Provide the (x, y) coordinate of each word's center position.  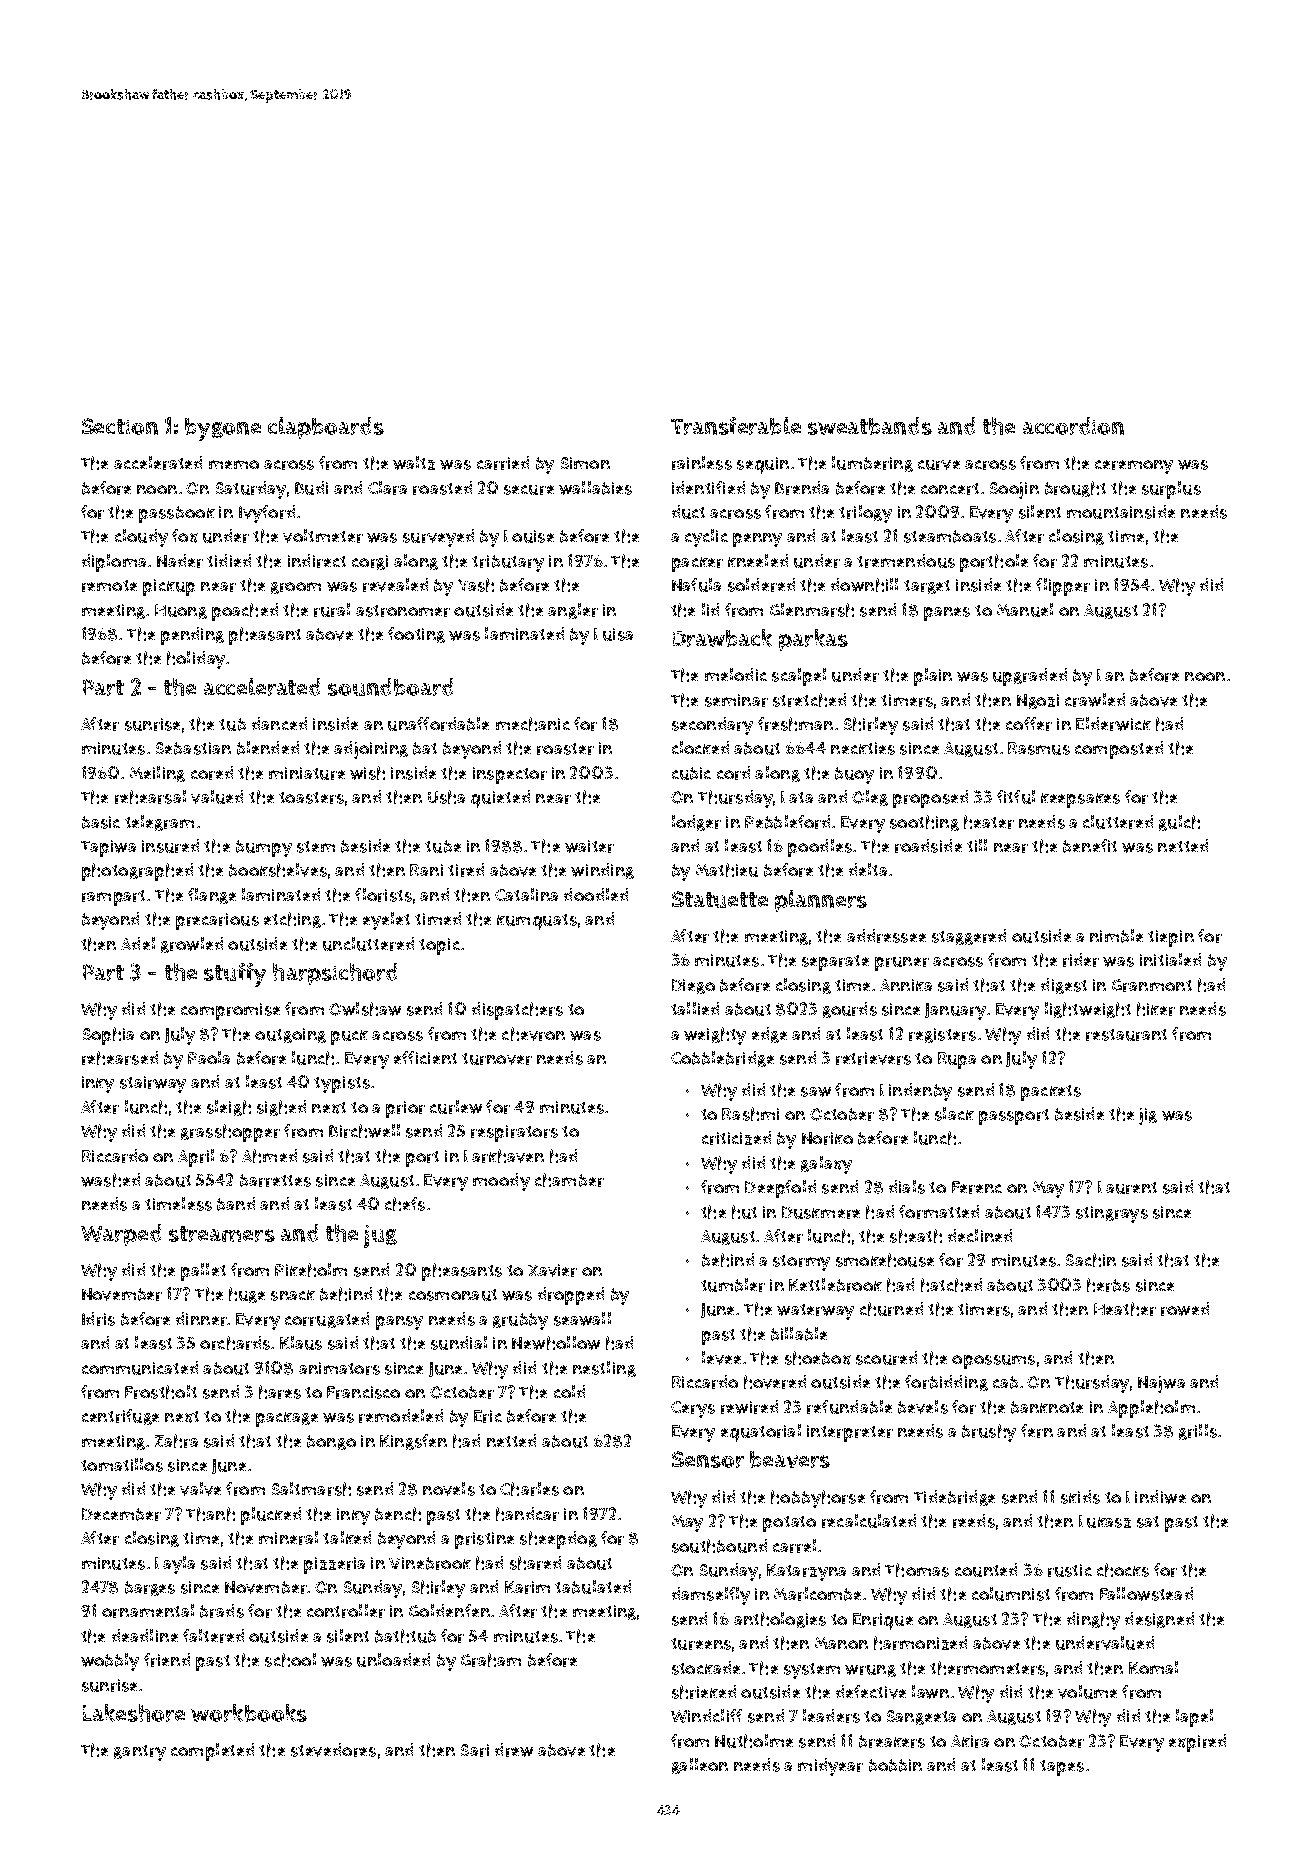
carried (503, 463)
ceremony (1134, 467)
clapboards (326, 428)
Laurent (1127, 1187)
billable (799, 1334)
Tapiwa (108, 848)
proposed (930, 799)
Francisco (363, 1392)
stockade (706, 1668)
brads (222, 1611)
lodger (696, 823)
